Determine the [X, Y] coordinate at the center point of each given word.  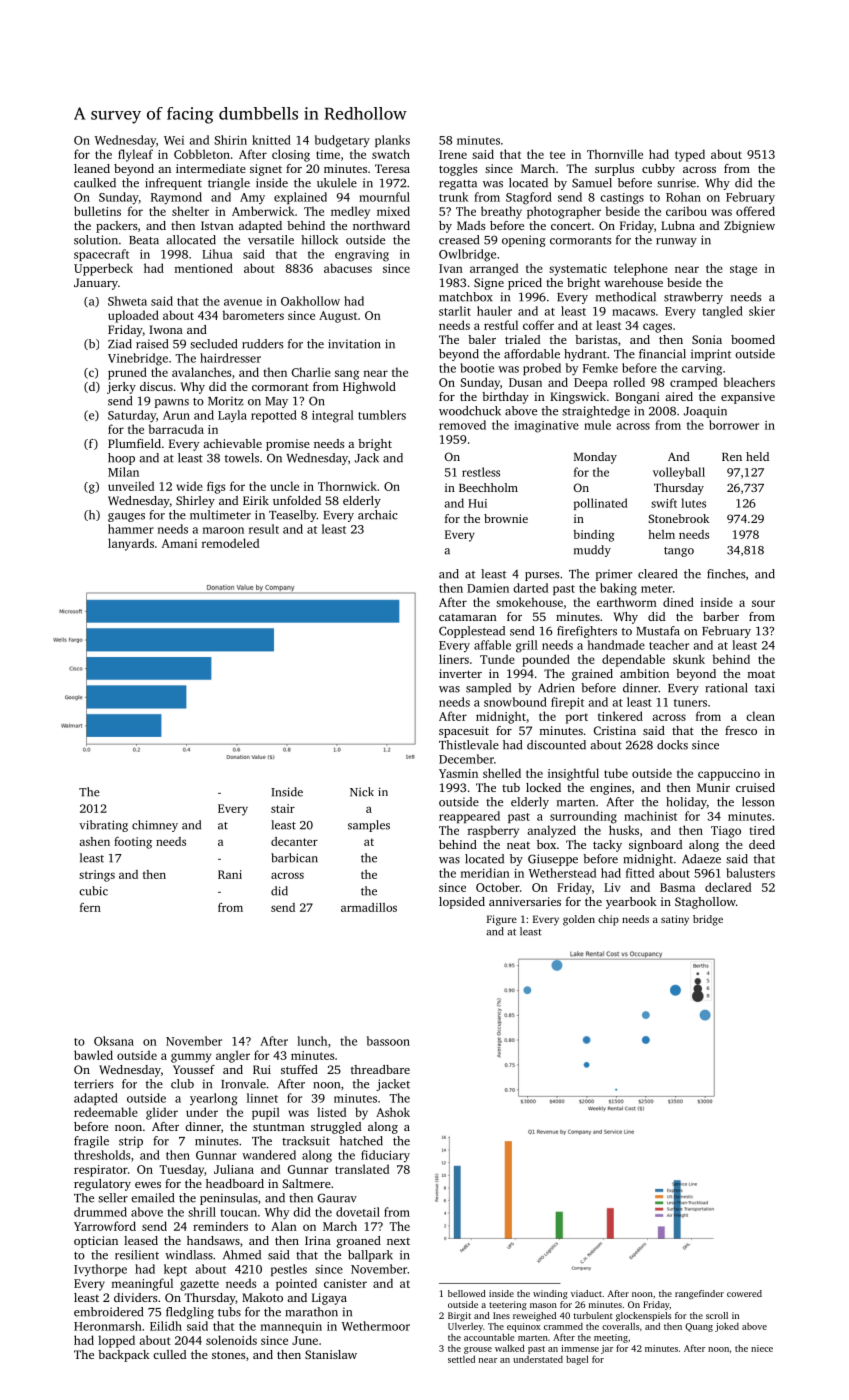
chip [608, 920]
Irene [453, 154]
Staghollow [705, 903]
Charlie [311, 372]
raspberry [493, 831]
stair [283, 808]
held [757, 456]
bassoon [388, 1041]
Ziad [120, 344]
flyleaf [135, 155]
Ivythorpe [100, 1270]
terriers [93, 1084]
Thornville [615, 154]
